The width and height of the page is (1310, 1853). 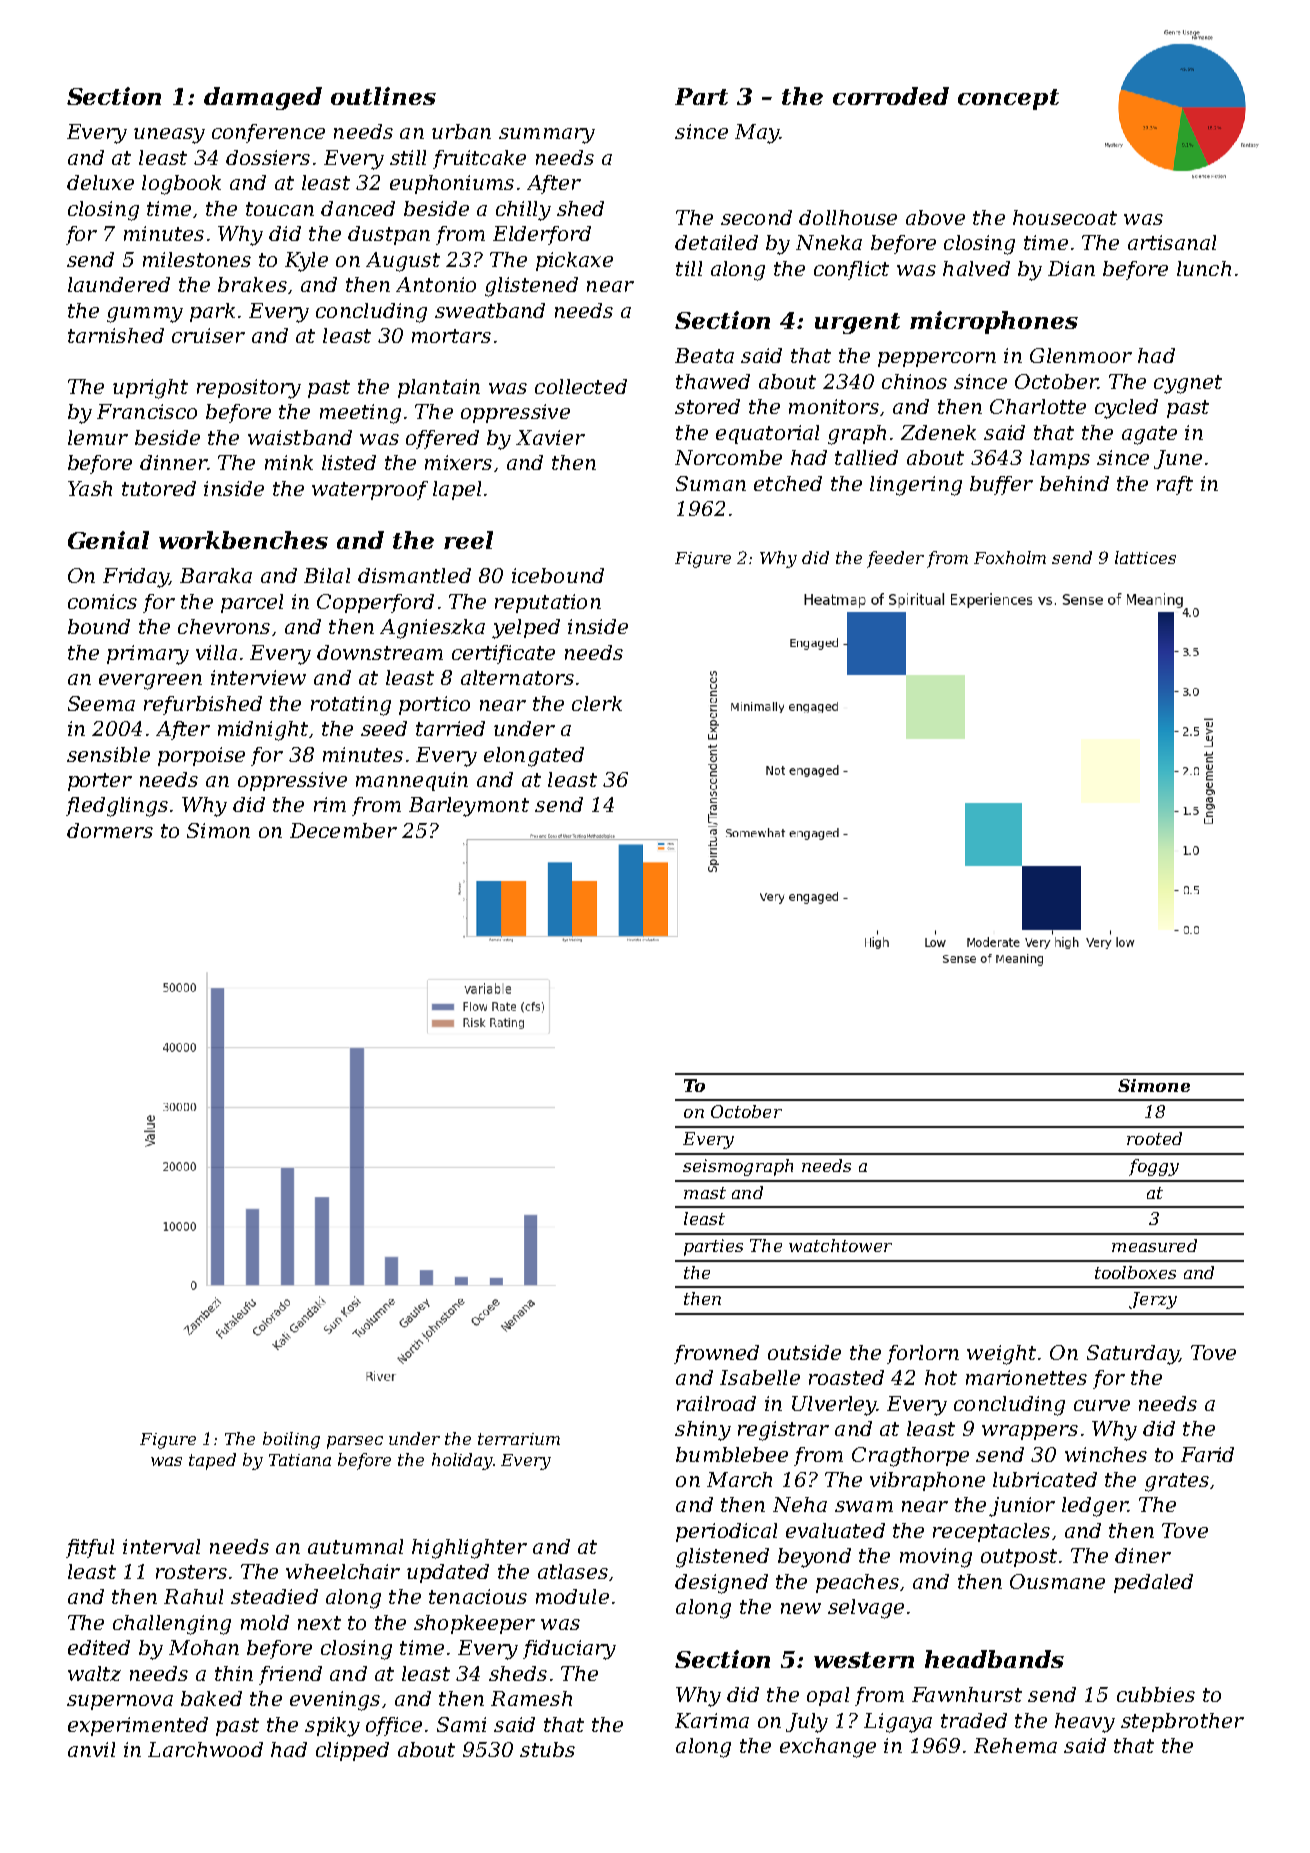 I want to click on thawed, so click(x=713, y=381).
